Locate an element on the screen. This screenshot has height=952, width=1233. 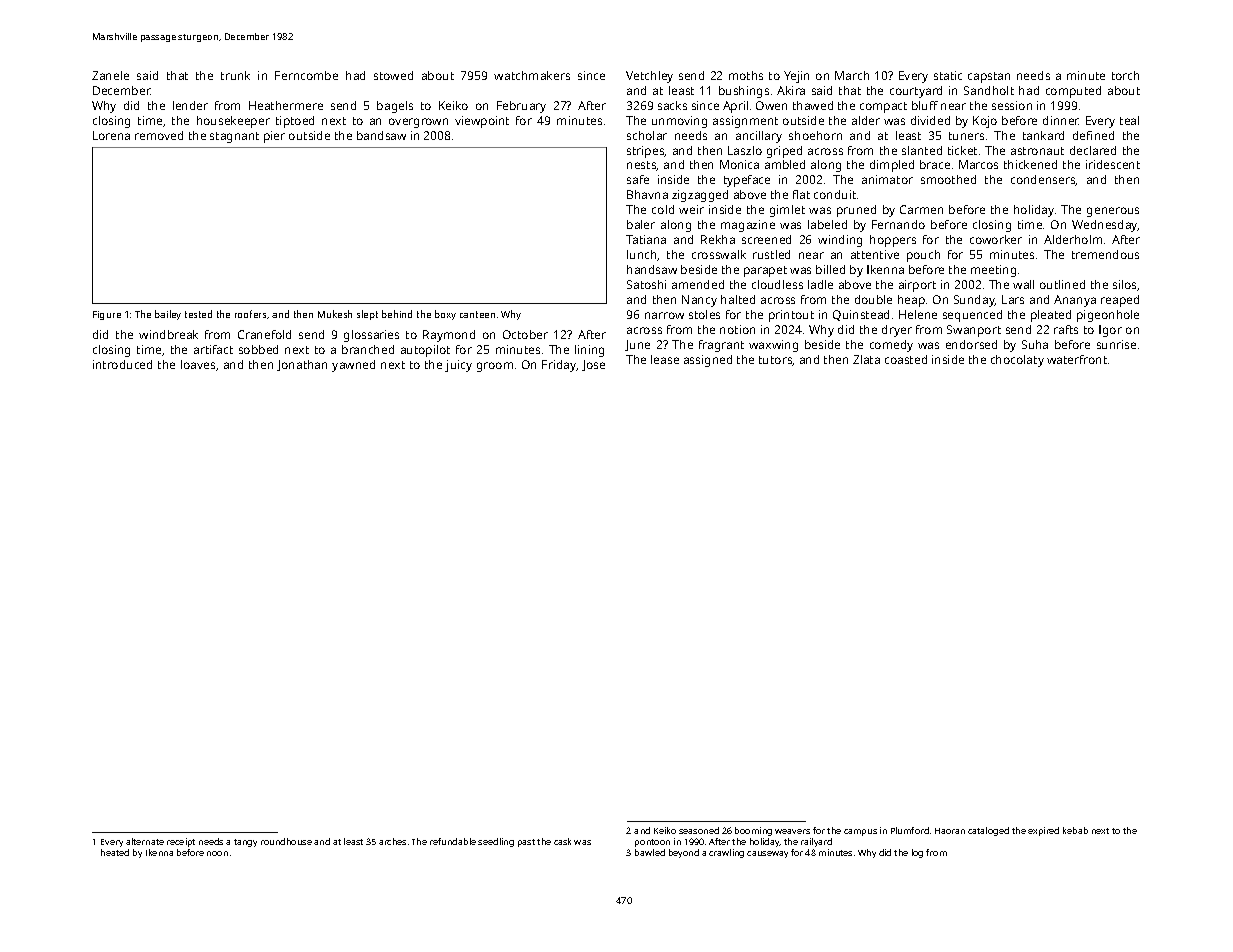
torch is located at coordinates (1125, 75).
